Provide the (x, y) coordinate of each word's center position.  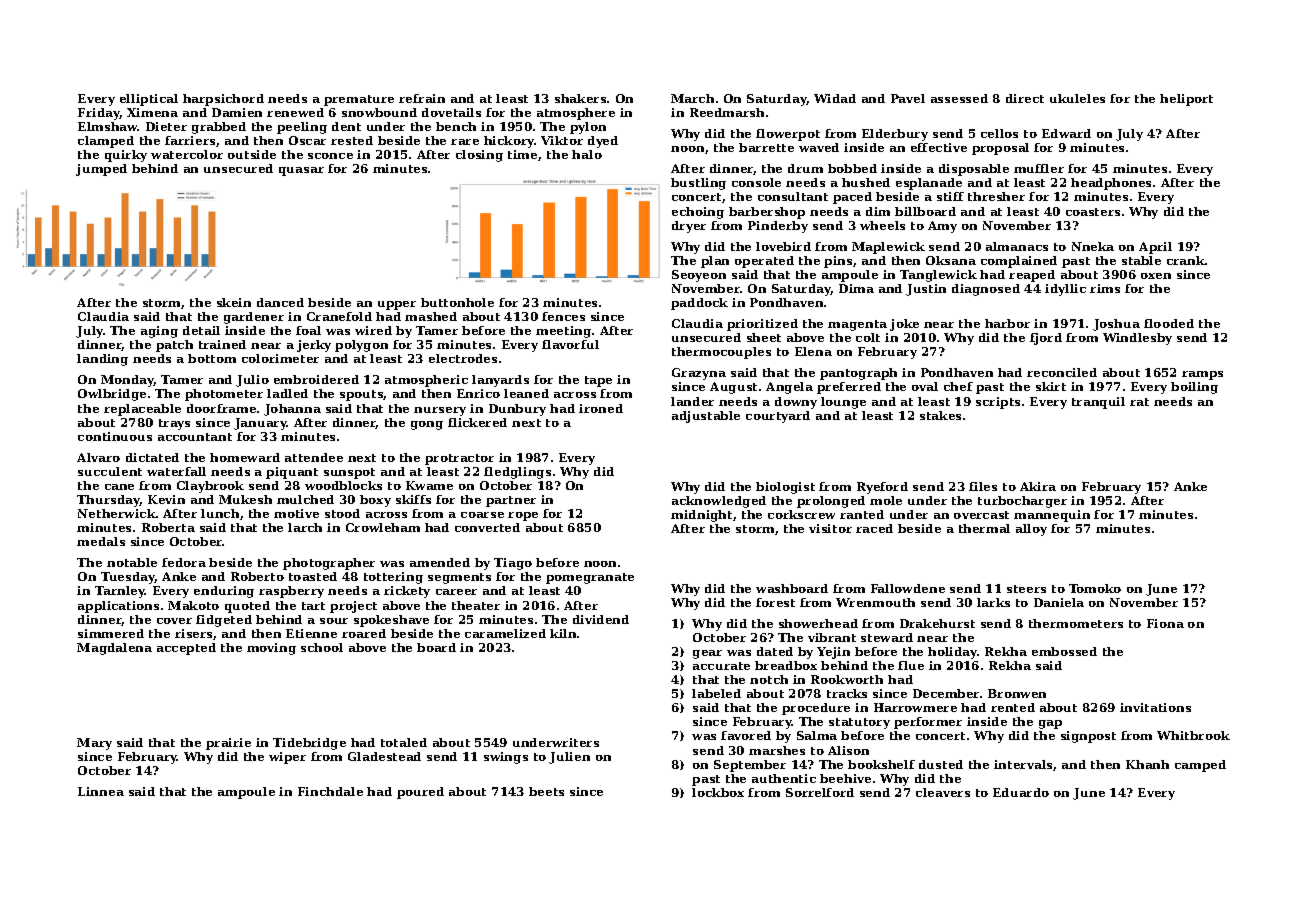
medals (101, 541)
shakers (580, 98)
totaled (404, 742)
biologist (785, 488)
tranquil (1098, 403)
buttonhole (457, 302)
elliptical (149, 100)
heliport (1186, 100)
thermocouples (721, 353)
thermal (984, 528)
